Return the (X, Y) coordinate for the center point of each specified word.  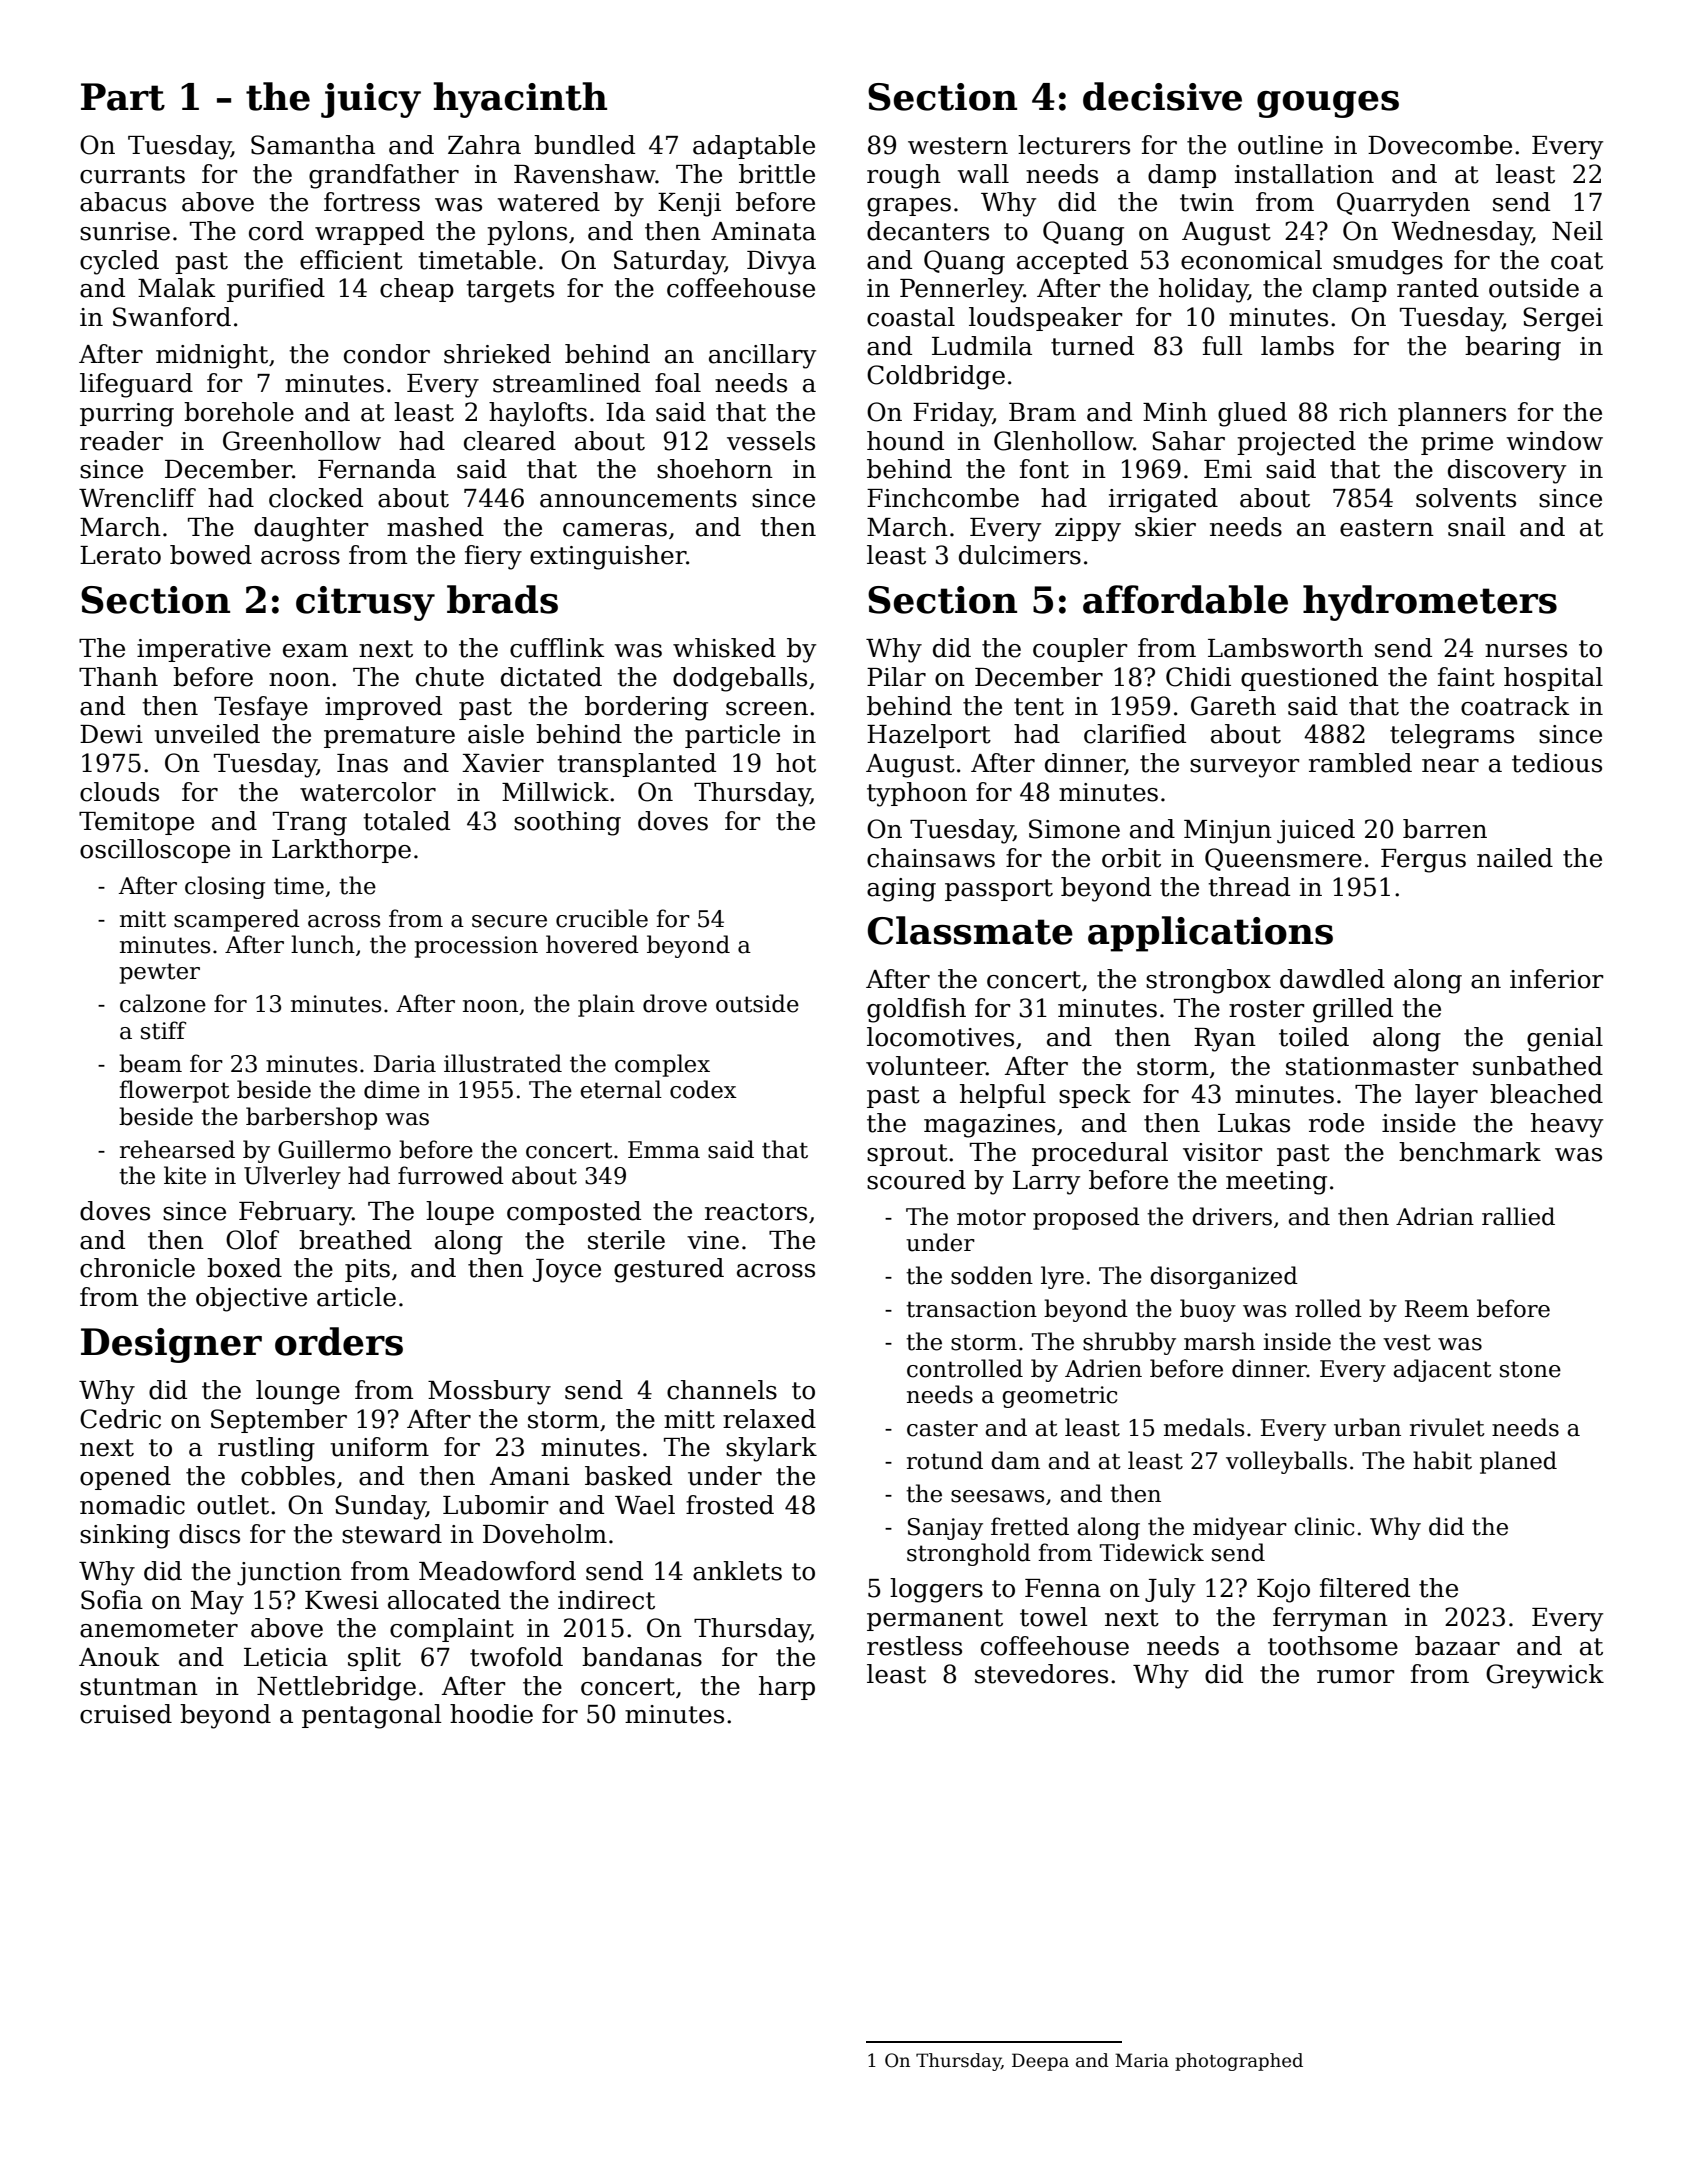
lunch (323, 944)
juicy (371, 100)
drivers (1232, 1216)
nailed (1515, 858)
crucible (602, 918)
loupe (460, 1213)
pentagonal (372, 1716)
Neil (1577, 231)
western (958, 146)
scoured (916, 1180)
